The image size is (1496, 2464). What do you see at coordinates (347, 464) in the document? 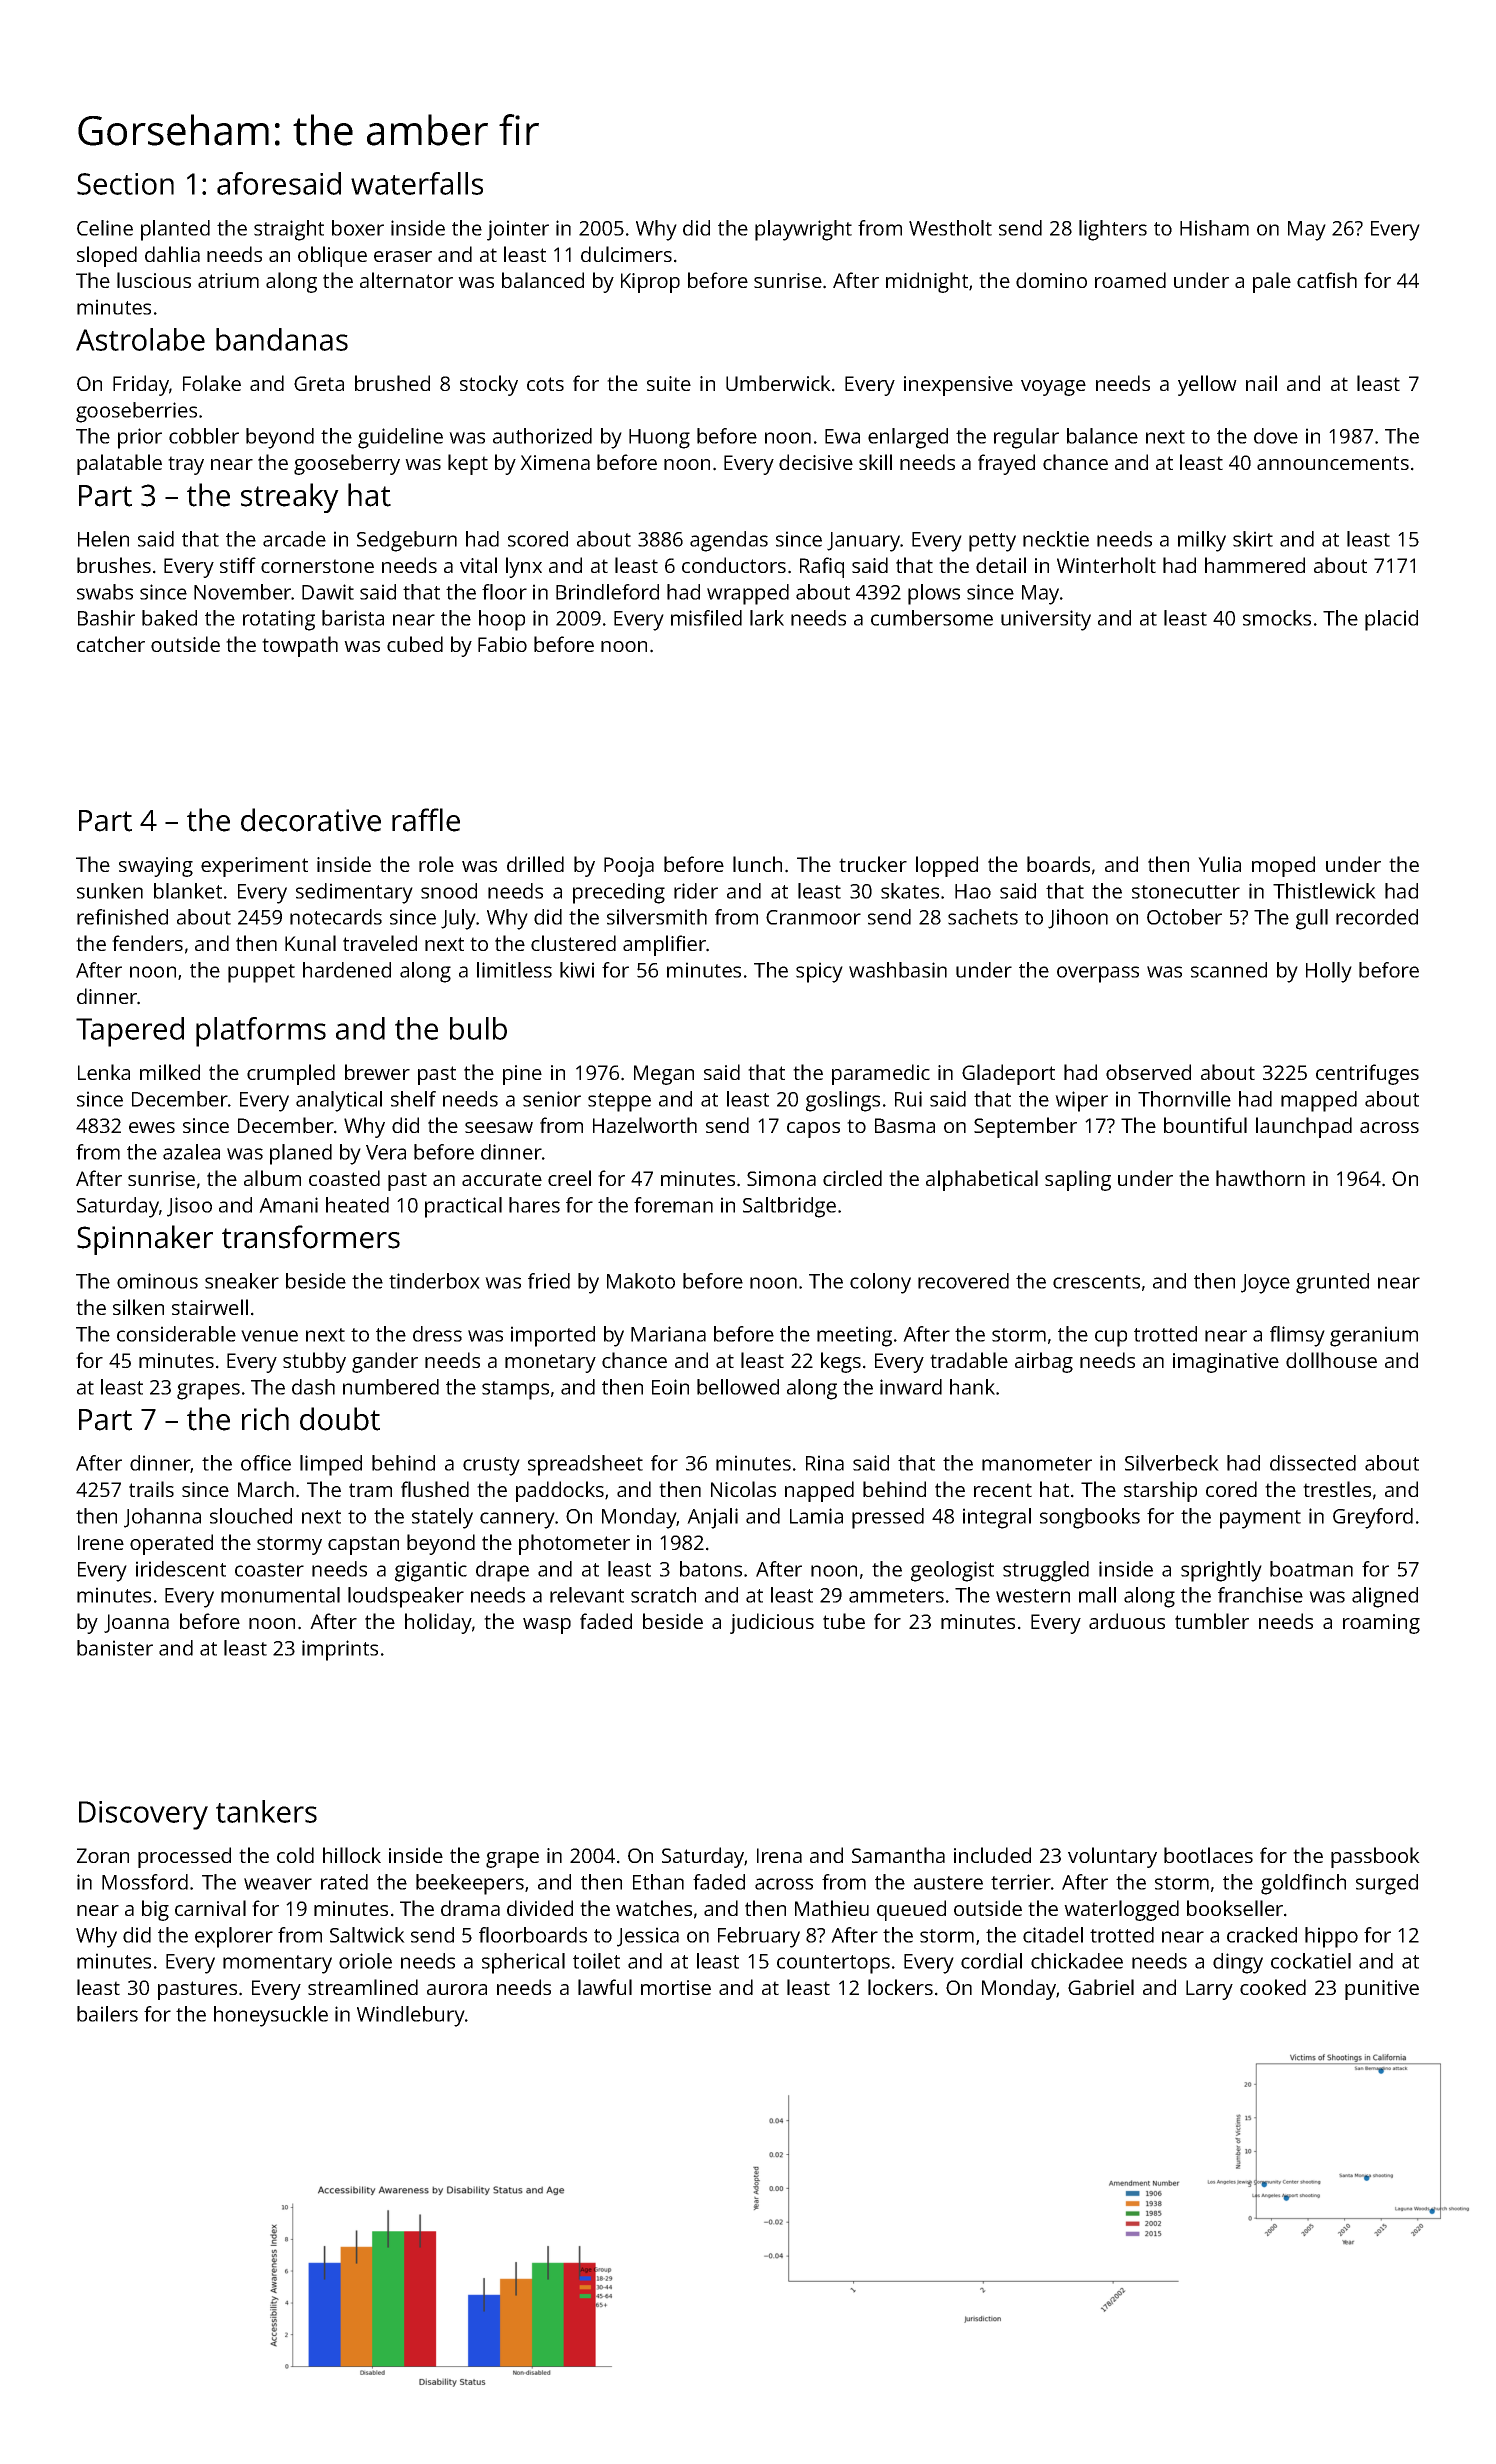
I see `gooseberry` at bounding box center [347, 464].
